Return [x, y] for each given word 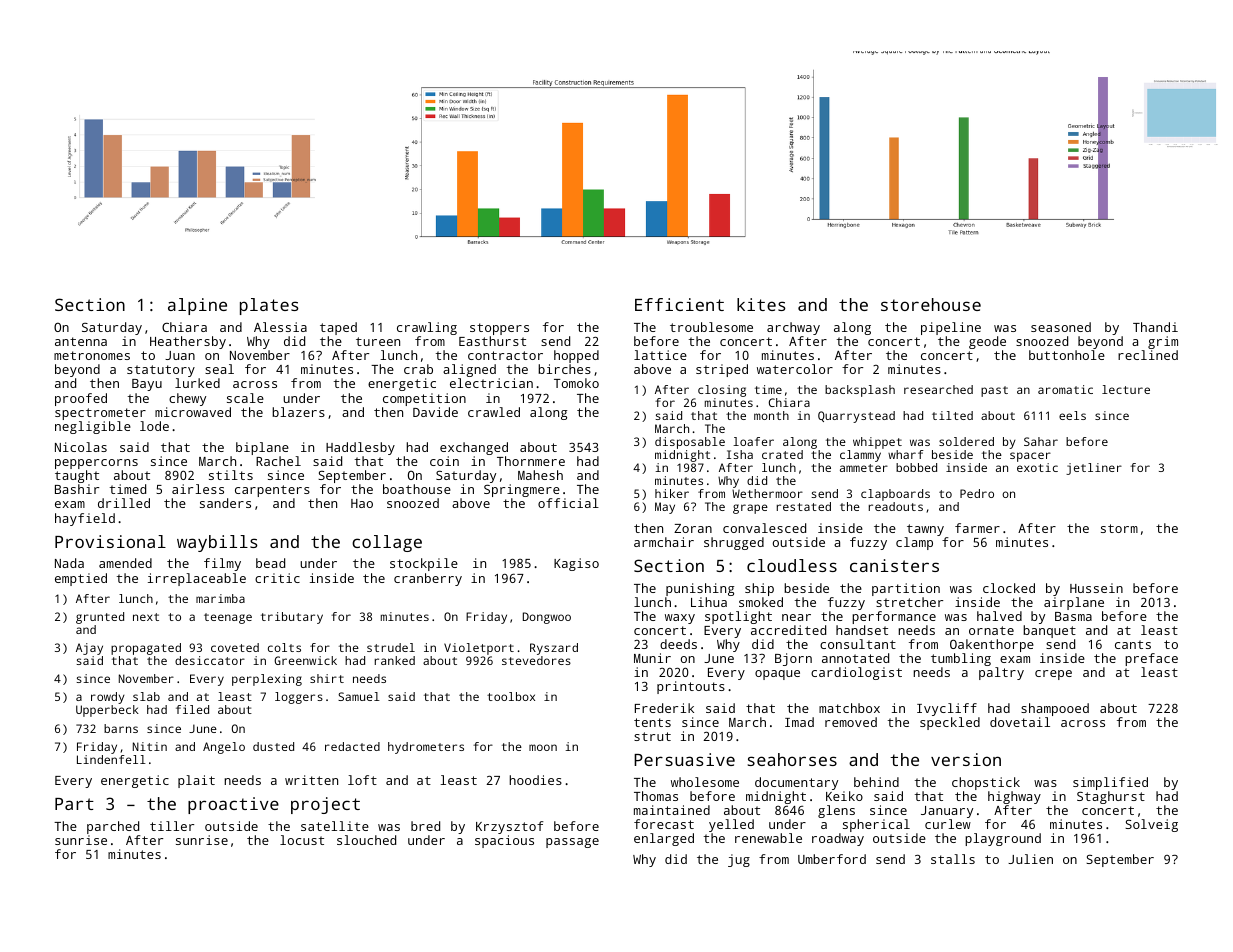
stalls [953, 859]
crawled [494, 412]
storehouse [931, 304]
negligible [93, 427]
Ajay [89, 649]
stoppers [499, 329]
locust [302, 840]
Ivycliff [947, 709]
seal [219, 369]
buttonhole [1067, 355]
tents [652, 722]
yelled [731, 825]
